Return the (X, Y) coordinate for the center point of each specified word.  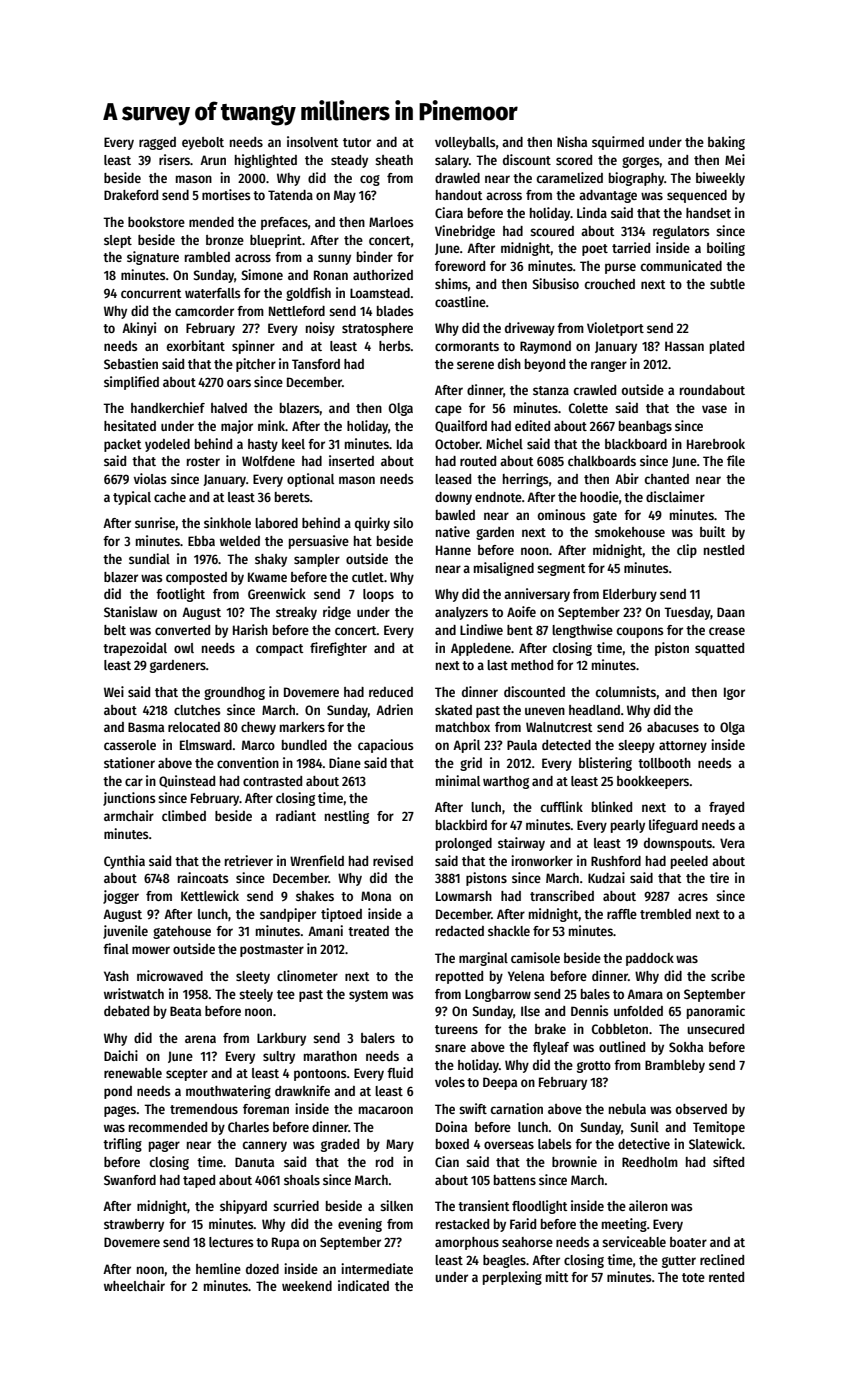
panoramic (716, 1012)
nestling (347, 817)
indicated (363, 1285)
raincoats (203, 877)
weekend (307, 1286)
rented (726, 1277)
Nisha (572, 141)
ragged (157, 143)
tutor (357, 142)
